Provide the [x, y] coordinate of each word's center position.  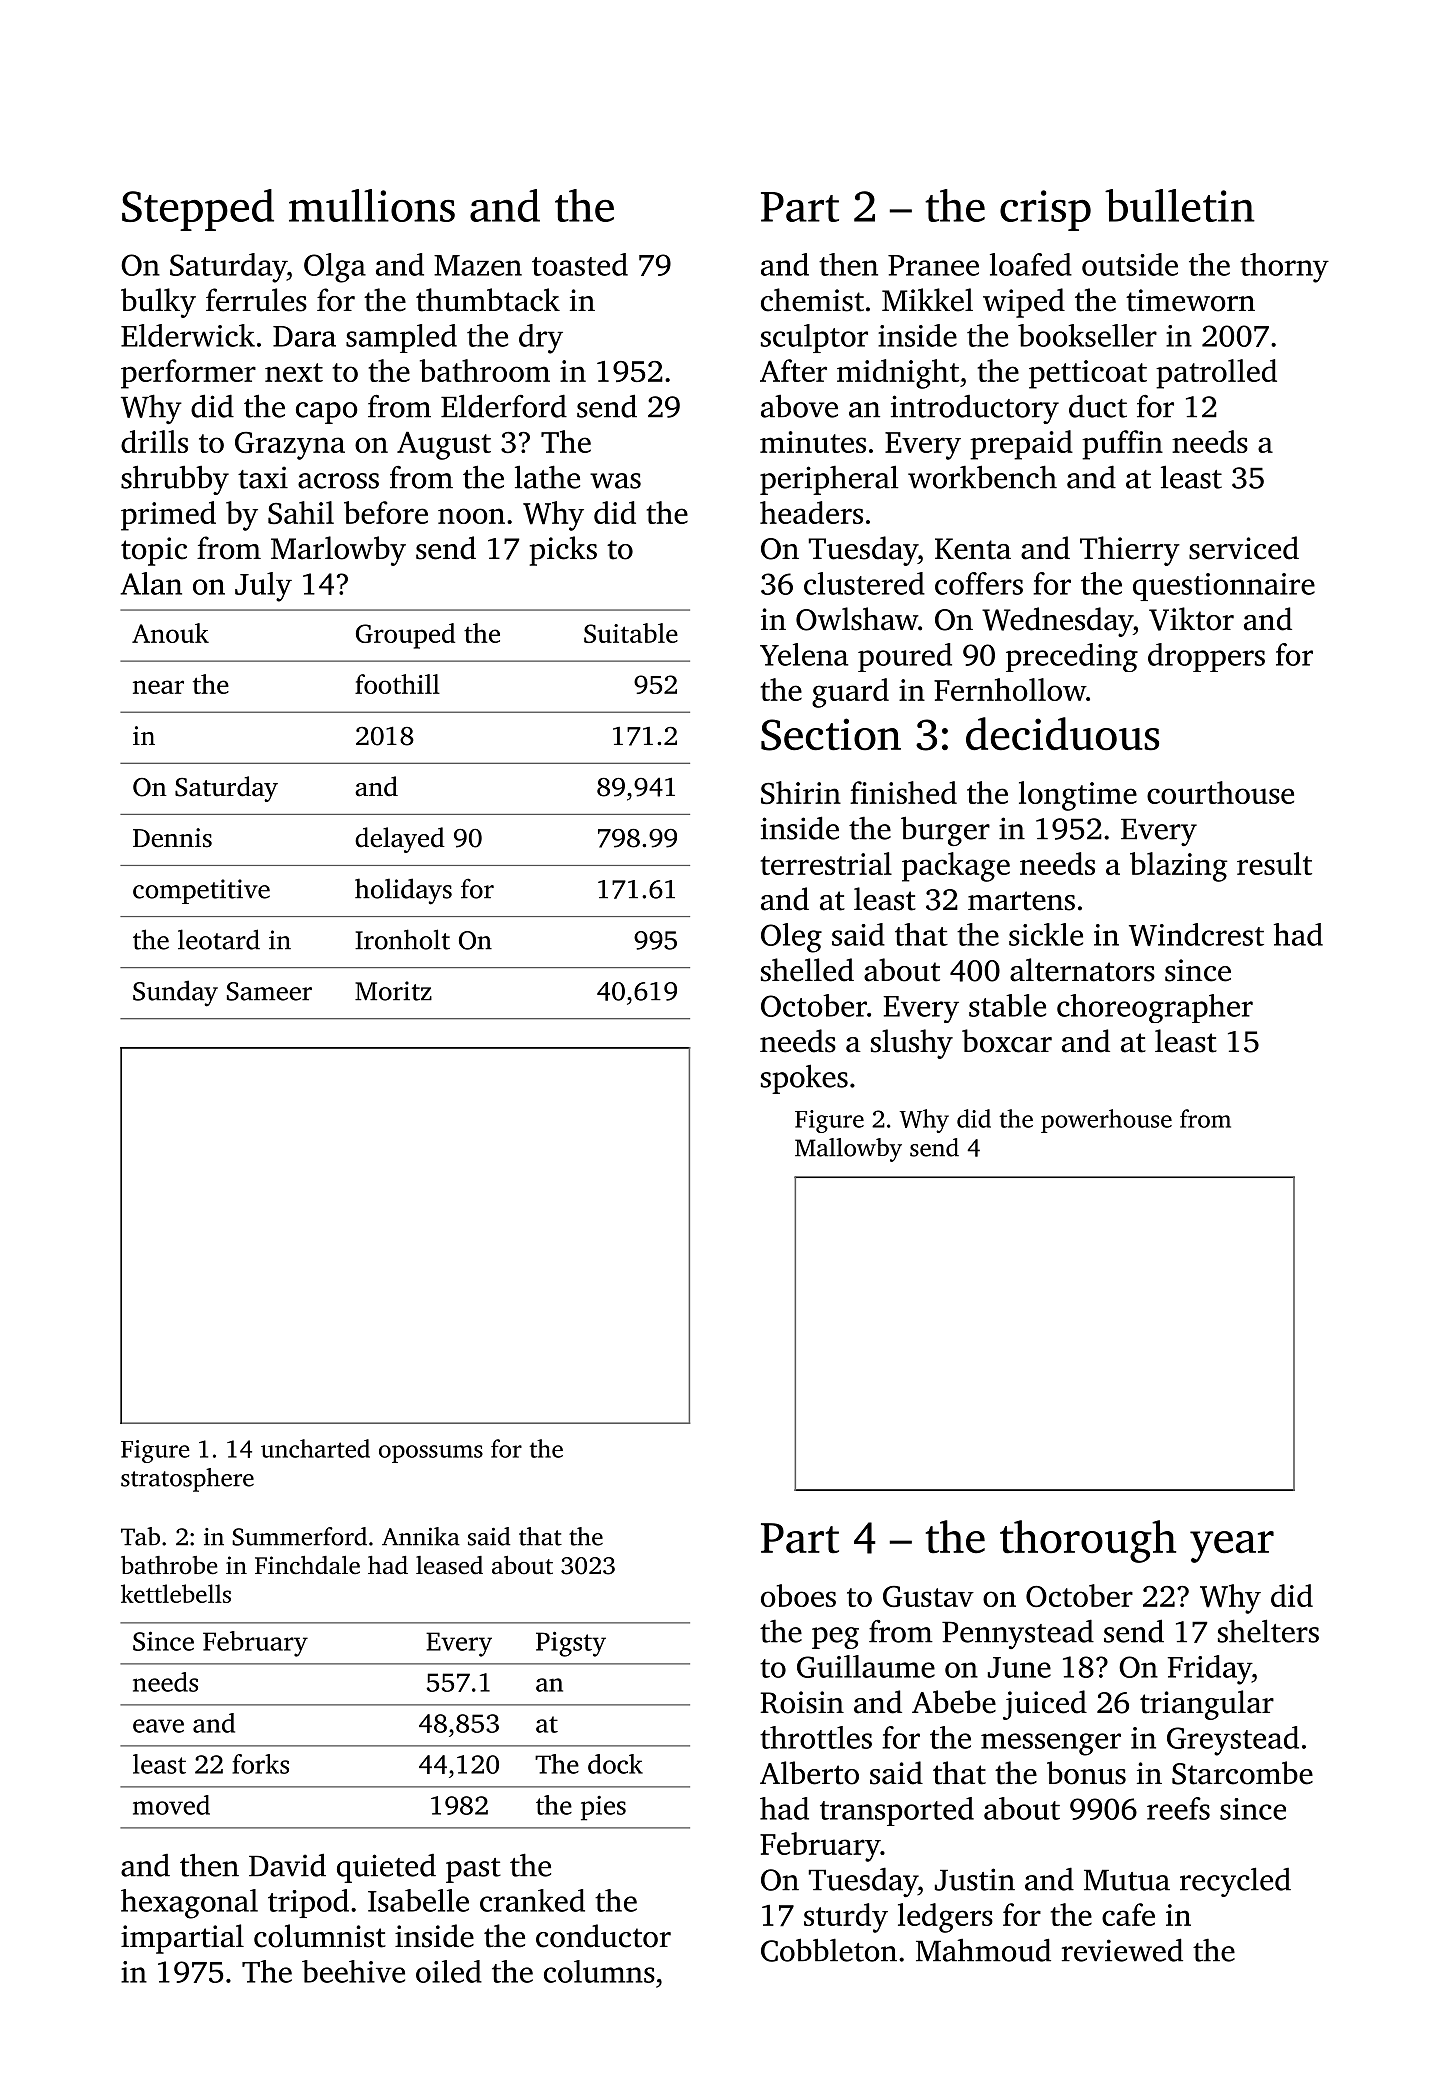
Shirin [801, 792]
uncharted [315, 1448]
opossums [431, 1454]
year [1232, 1547]
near [158, 687]
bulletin [1180, 205]
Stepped [198, 210]
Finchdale [307, 1565]
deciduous [1062, 734]
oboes [798, 1595]
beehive [353, 1971]
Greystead [1233, 1741]
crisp [1045, 210]
